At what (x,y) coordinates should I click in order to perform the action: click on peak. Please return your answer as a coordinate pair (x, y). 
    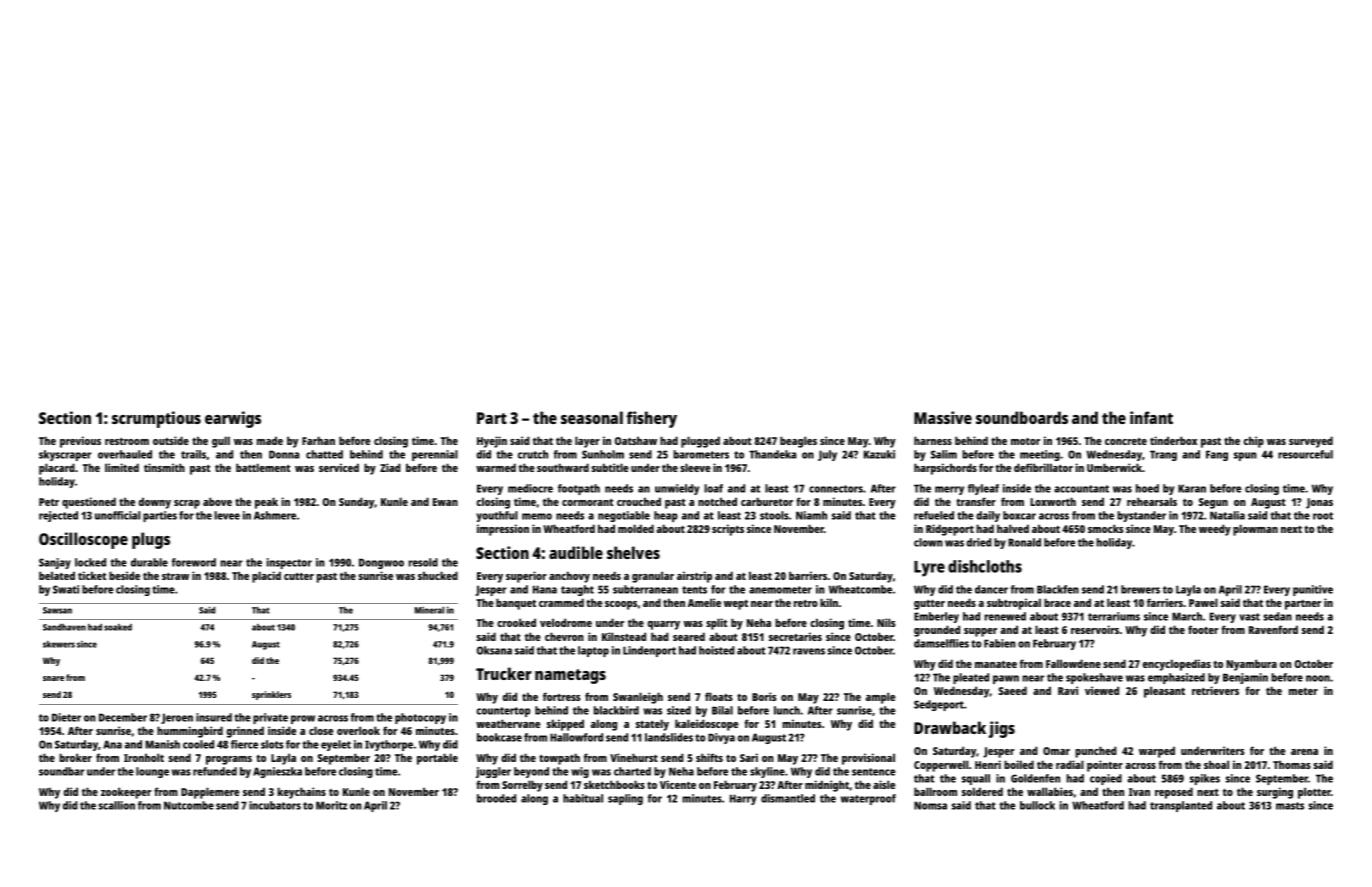
    Looking at the image, I should click on (266, 503).
